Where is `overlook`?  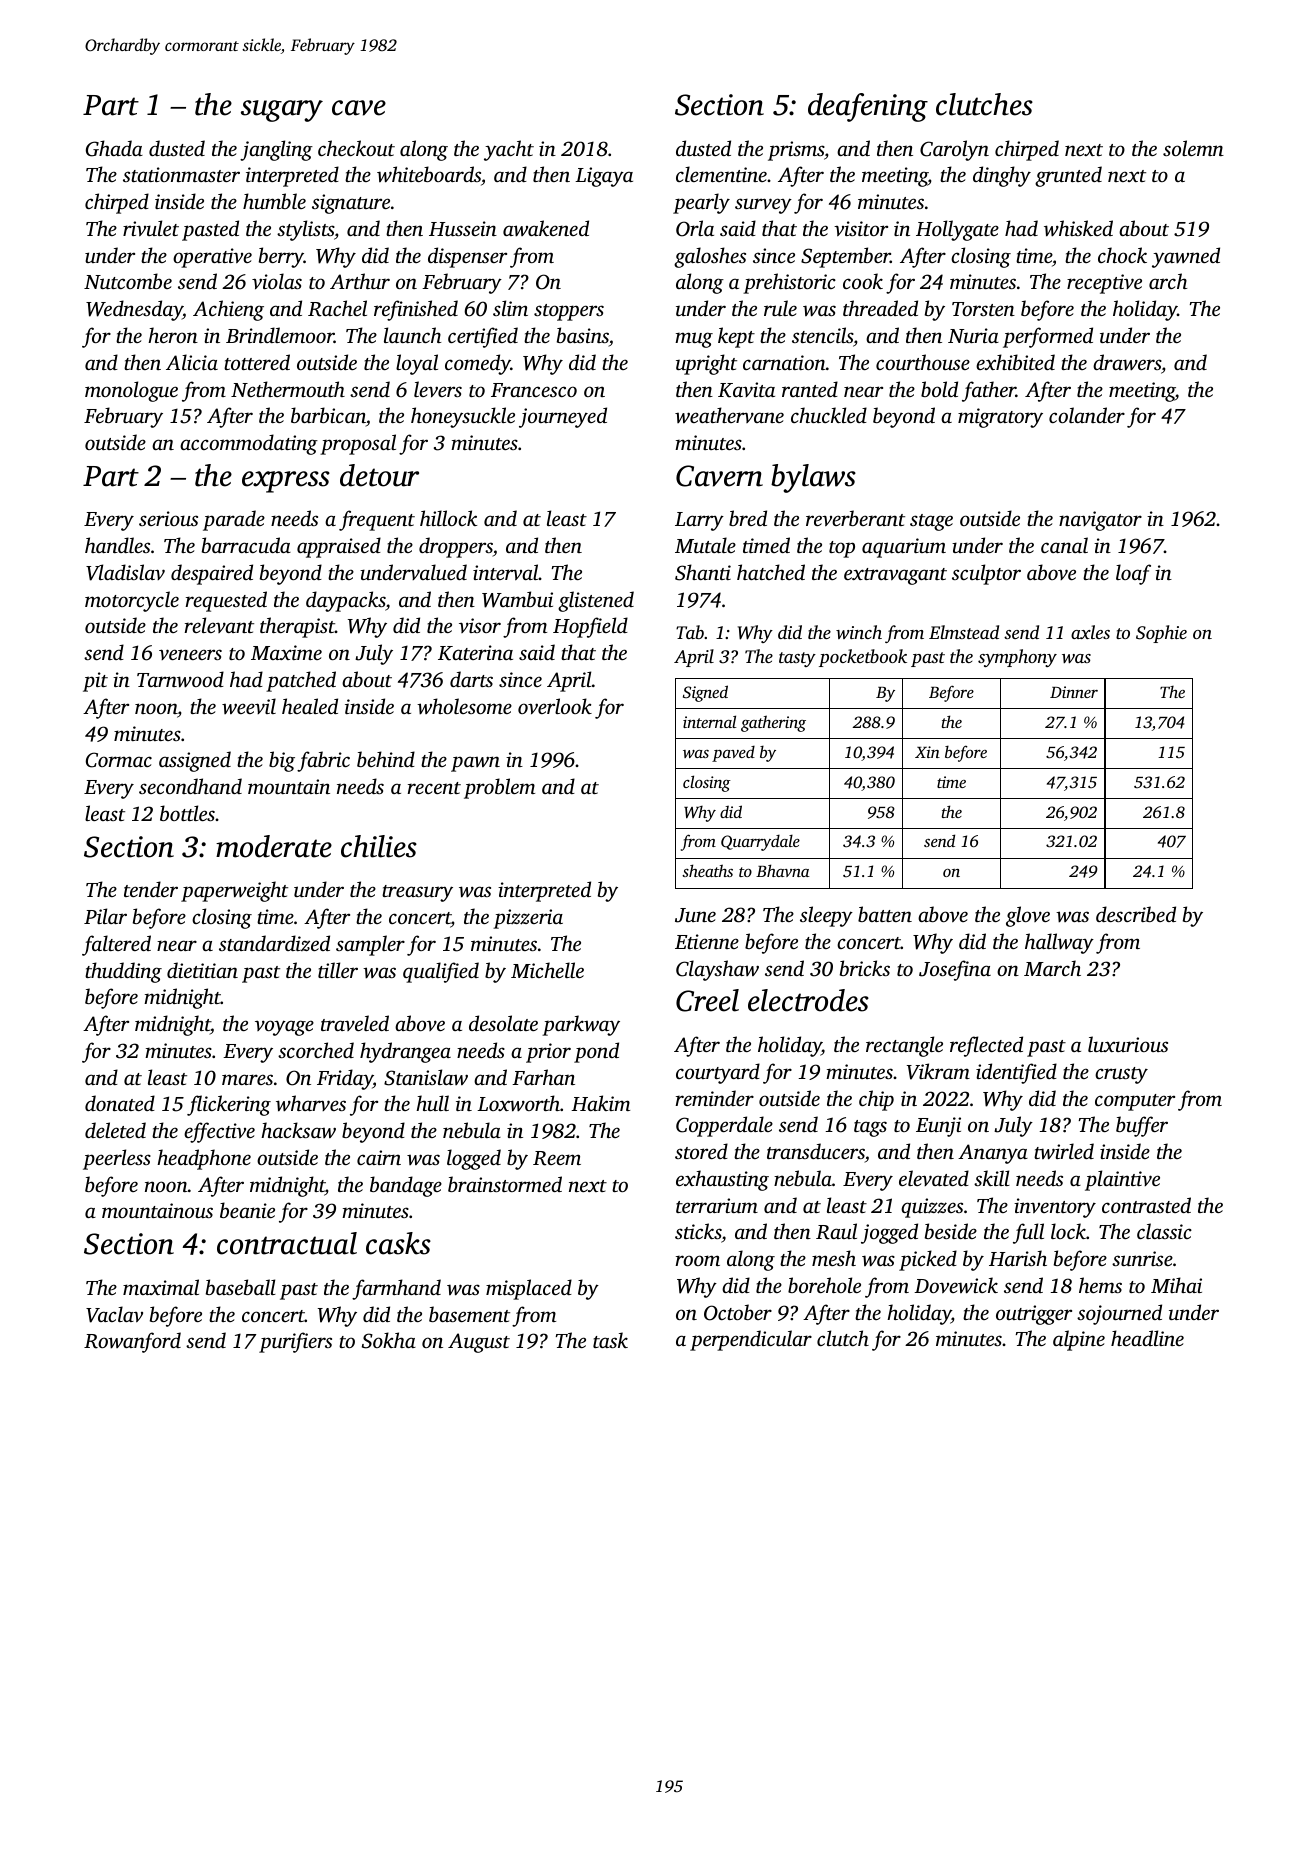
overlook is located at coordinates (555, 706).
